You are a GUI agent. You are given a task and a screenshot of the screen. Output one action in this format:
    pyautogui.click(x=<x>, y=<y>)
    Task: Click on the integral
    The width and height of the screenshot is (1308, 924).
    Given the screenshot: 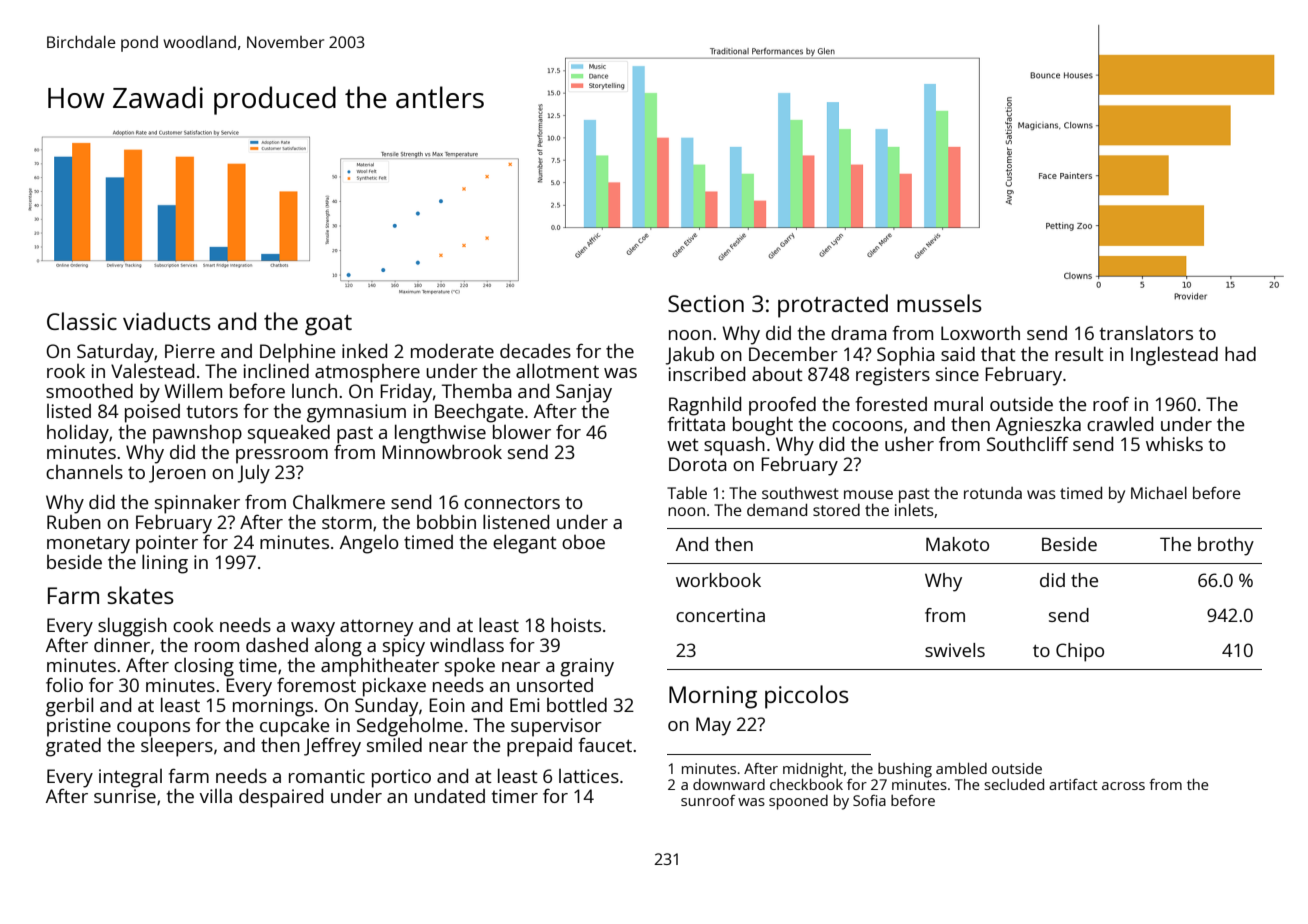 What is the action you would take?
    pyautogui.click(x=130, y=778)
